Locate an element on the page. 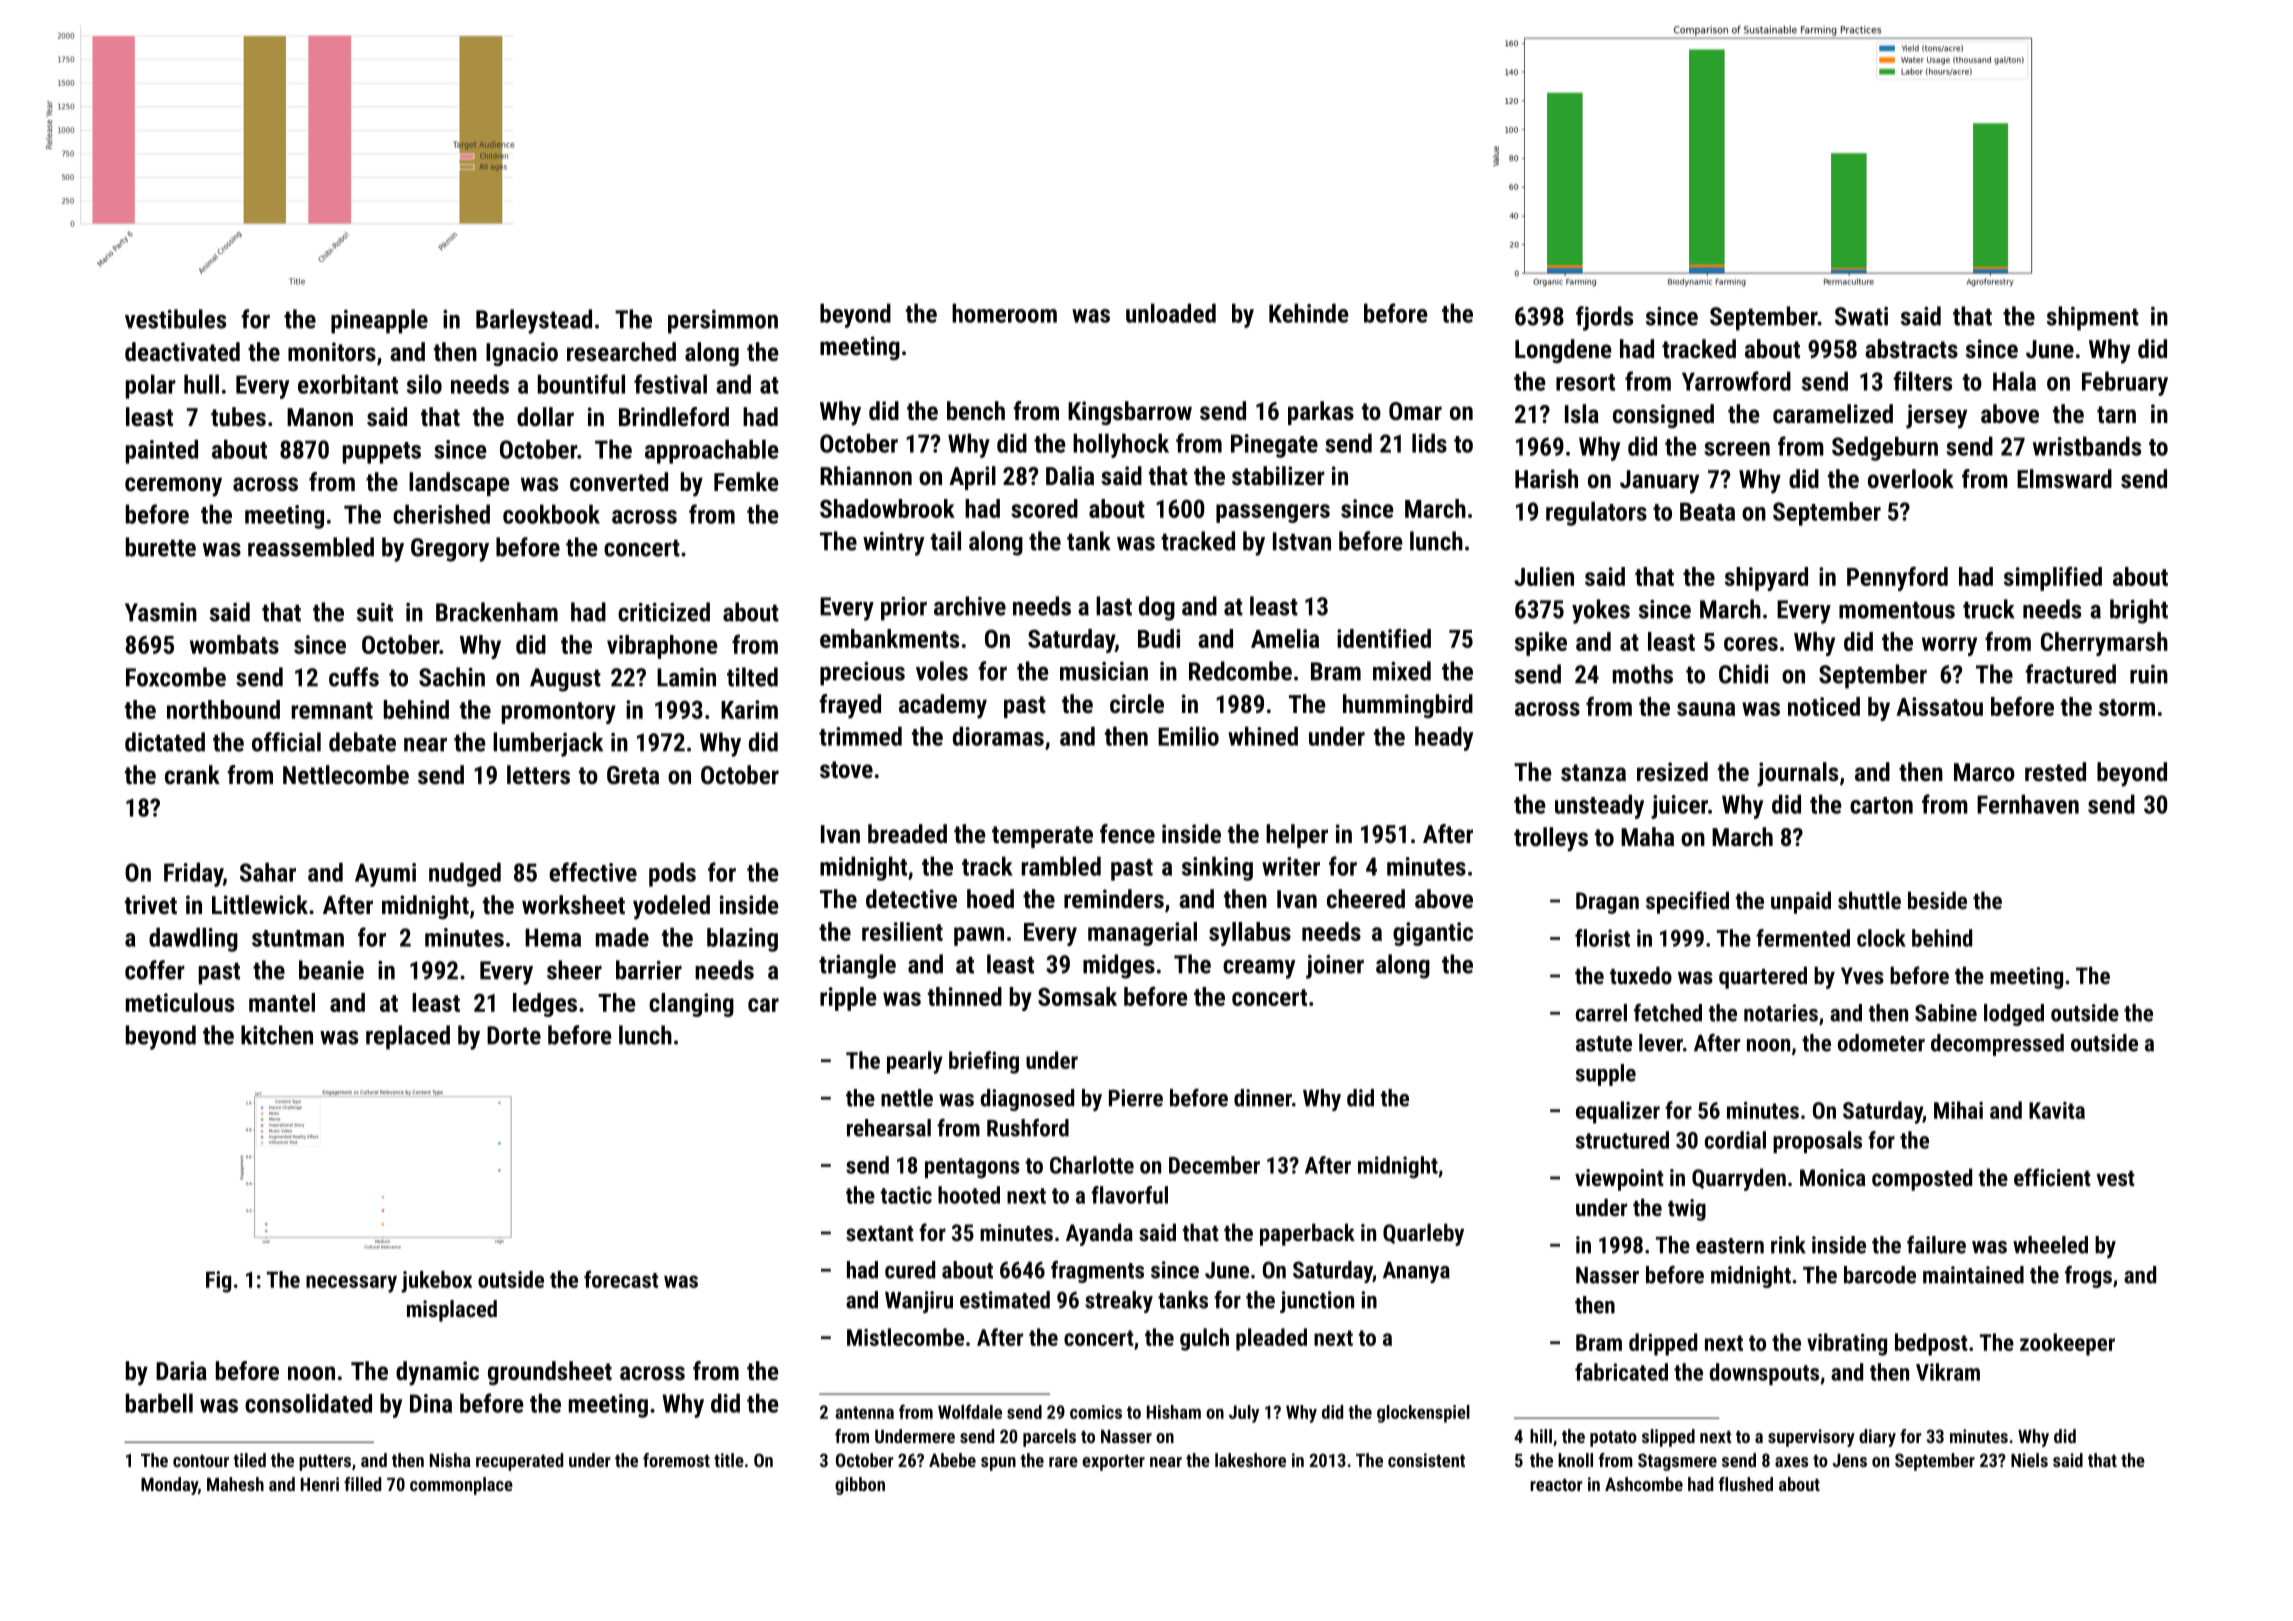 The image size is (2293, 1621). persimmon is located at coordinates (723, 322).
